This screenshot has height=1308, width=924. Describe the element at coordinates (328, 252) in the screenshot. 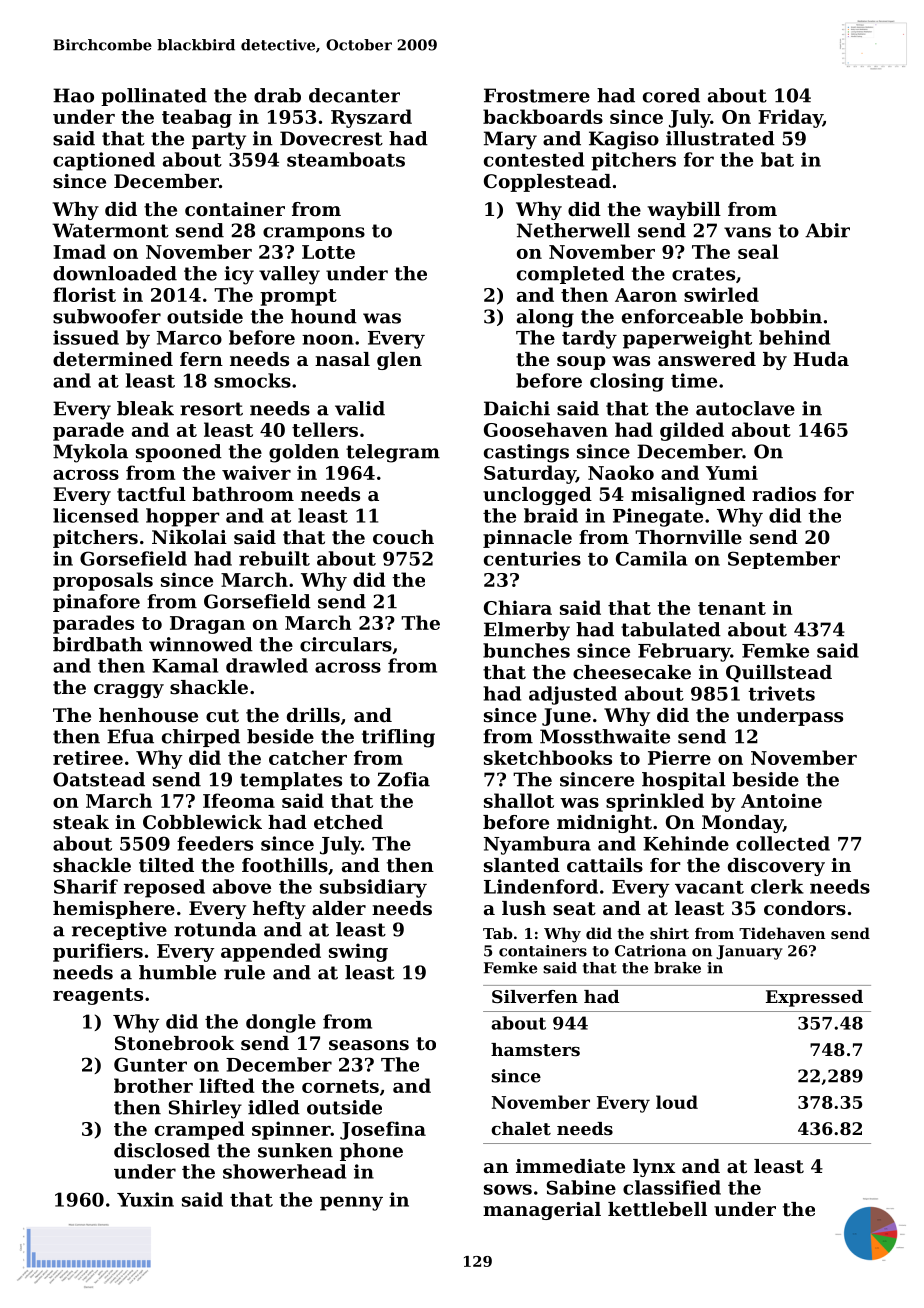

I see `Lotte` at that location.
